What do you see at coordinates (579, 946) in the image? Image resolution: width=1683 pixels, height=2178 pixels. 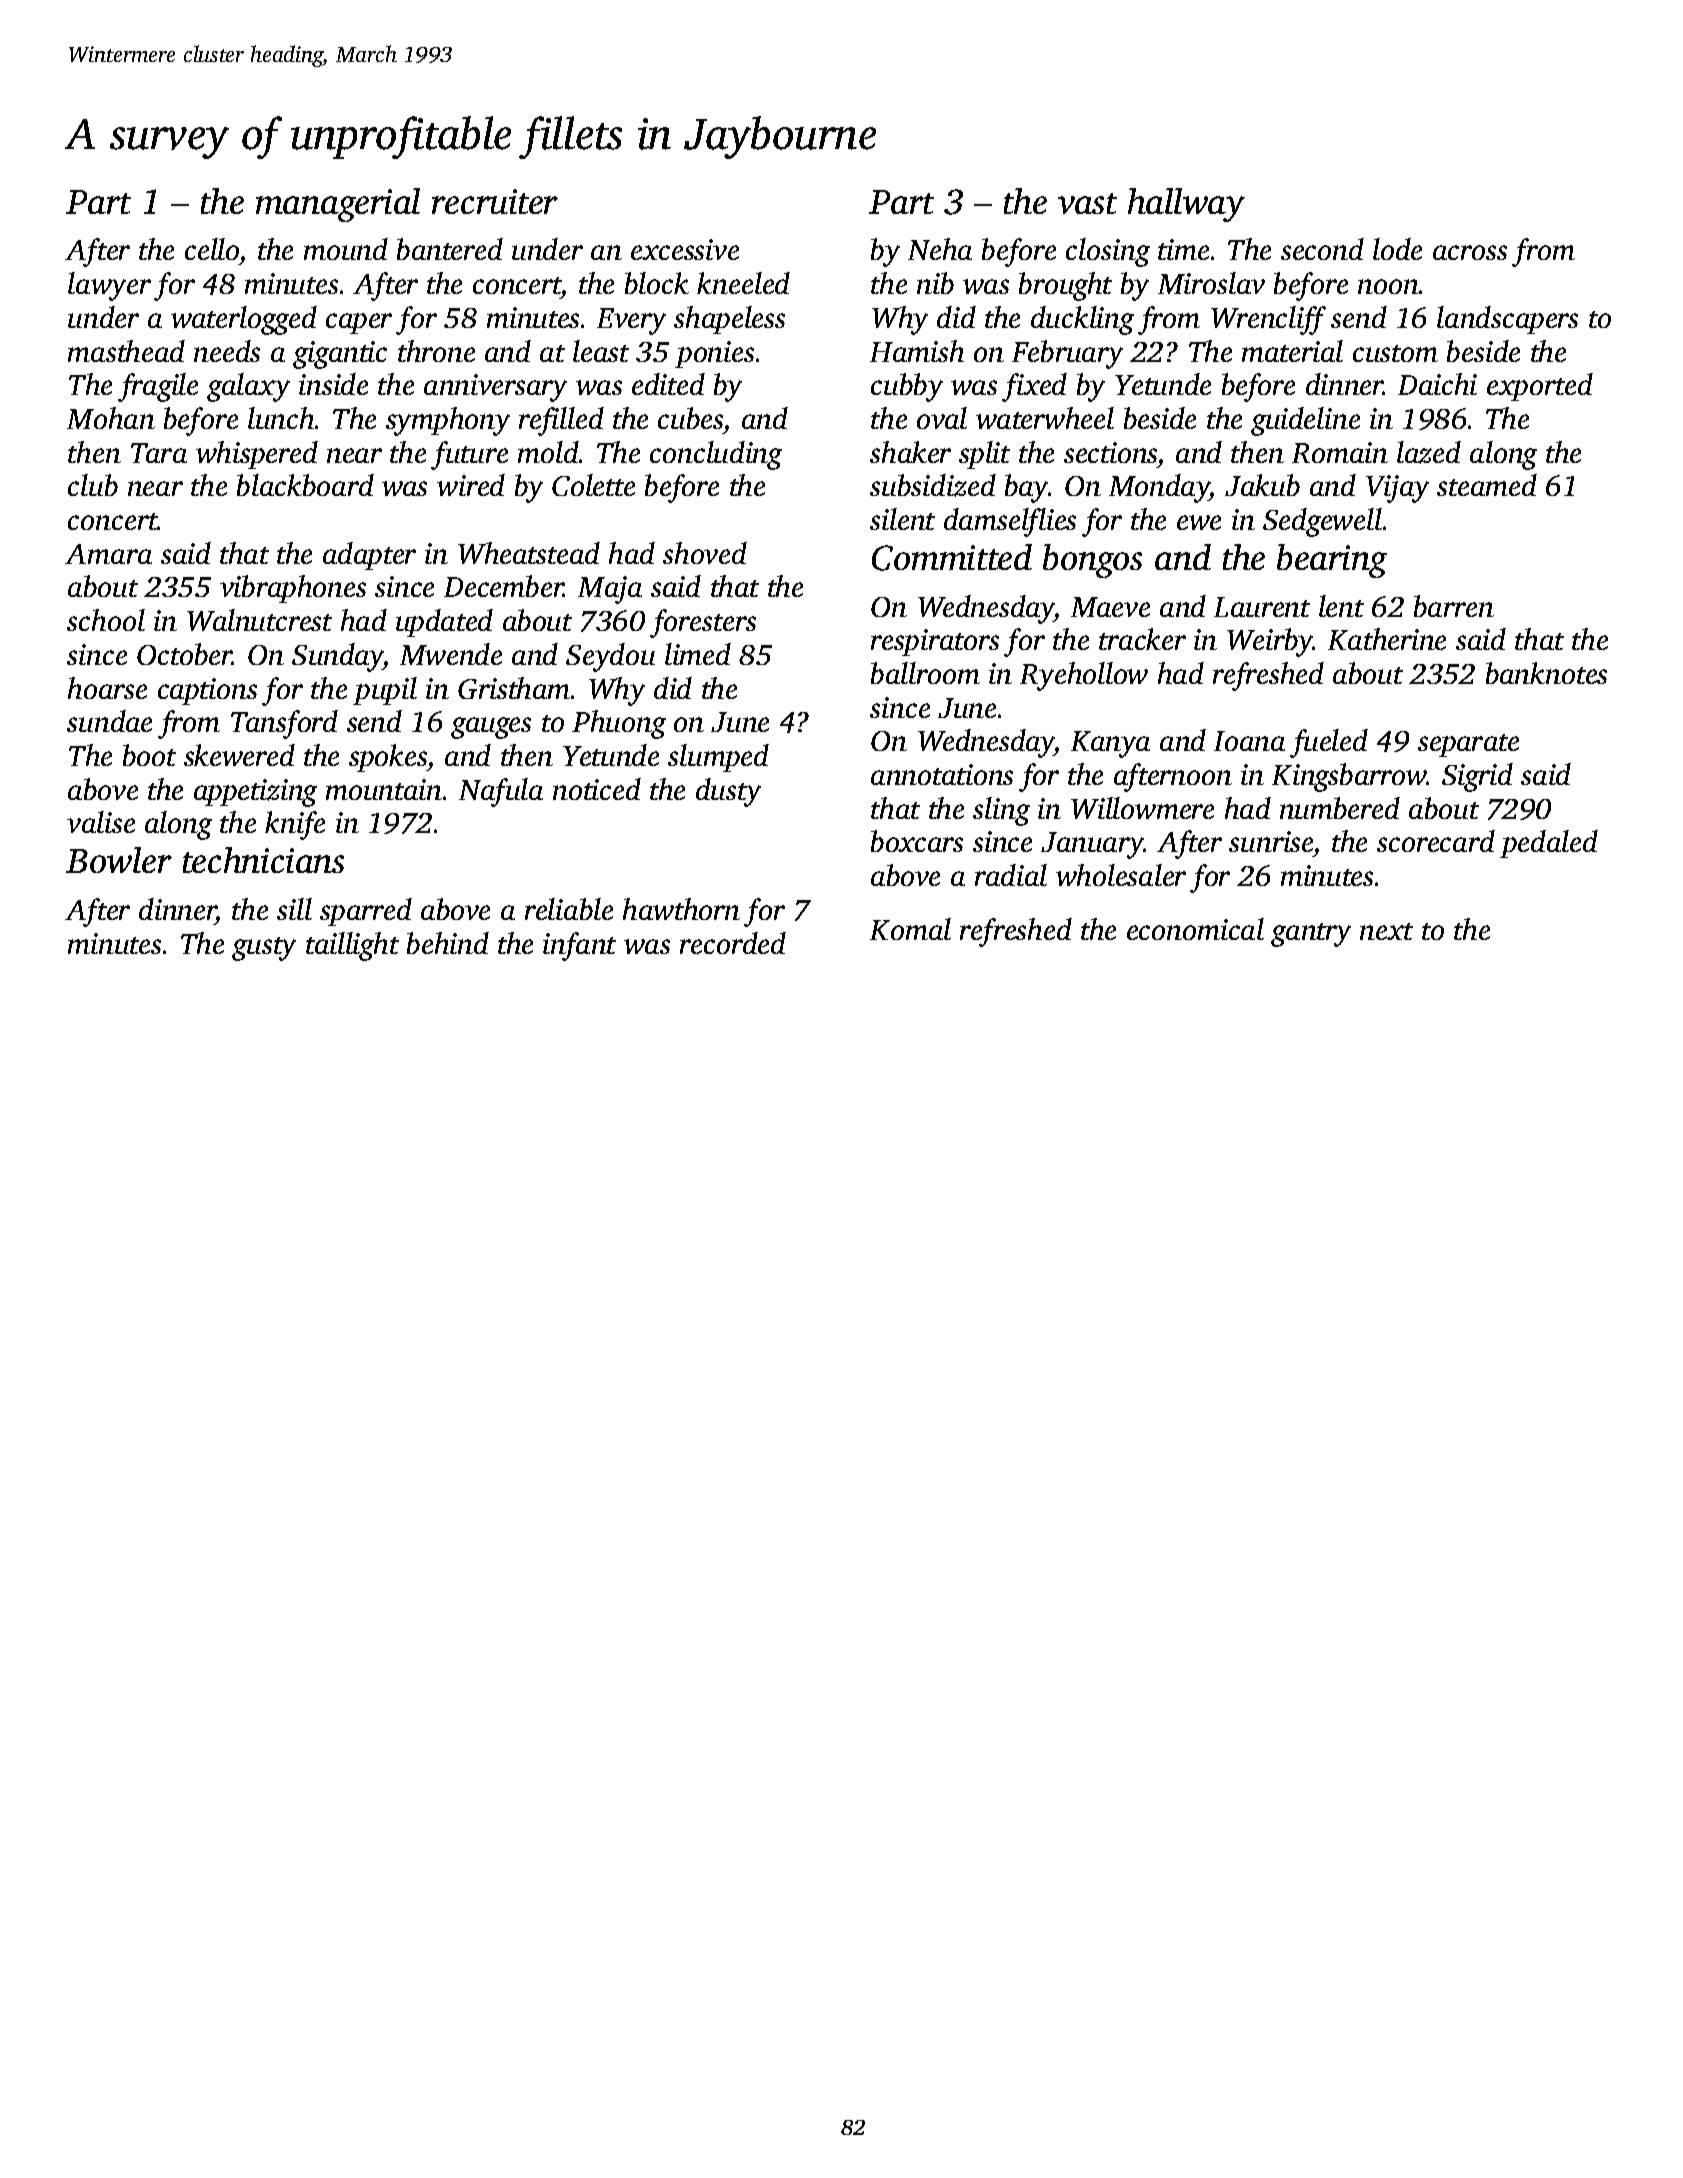 I see `infant` at bounding box center [579, 946].
